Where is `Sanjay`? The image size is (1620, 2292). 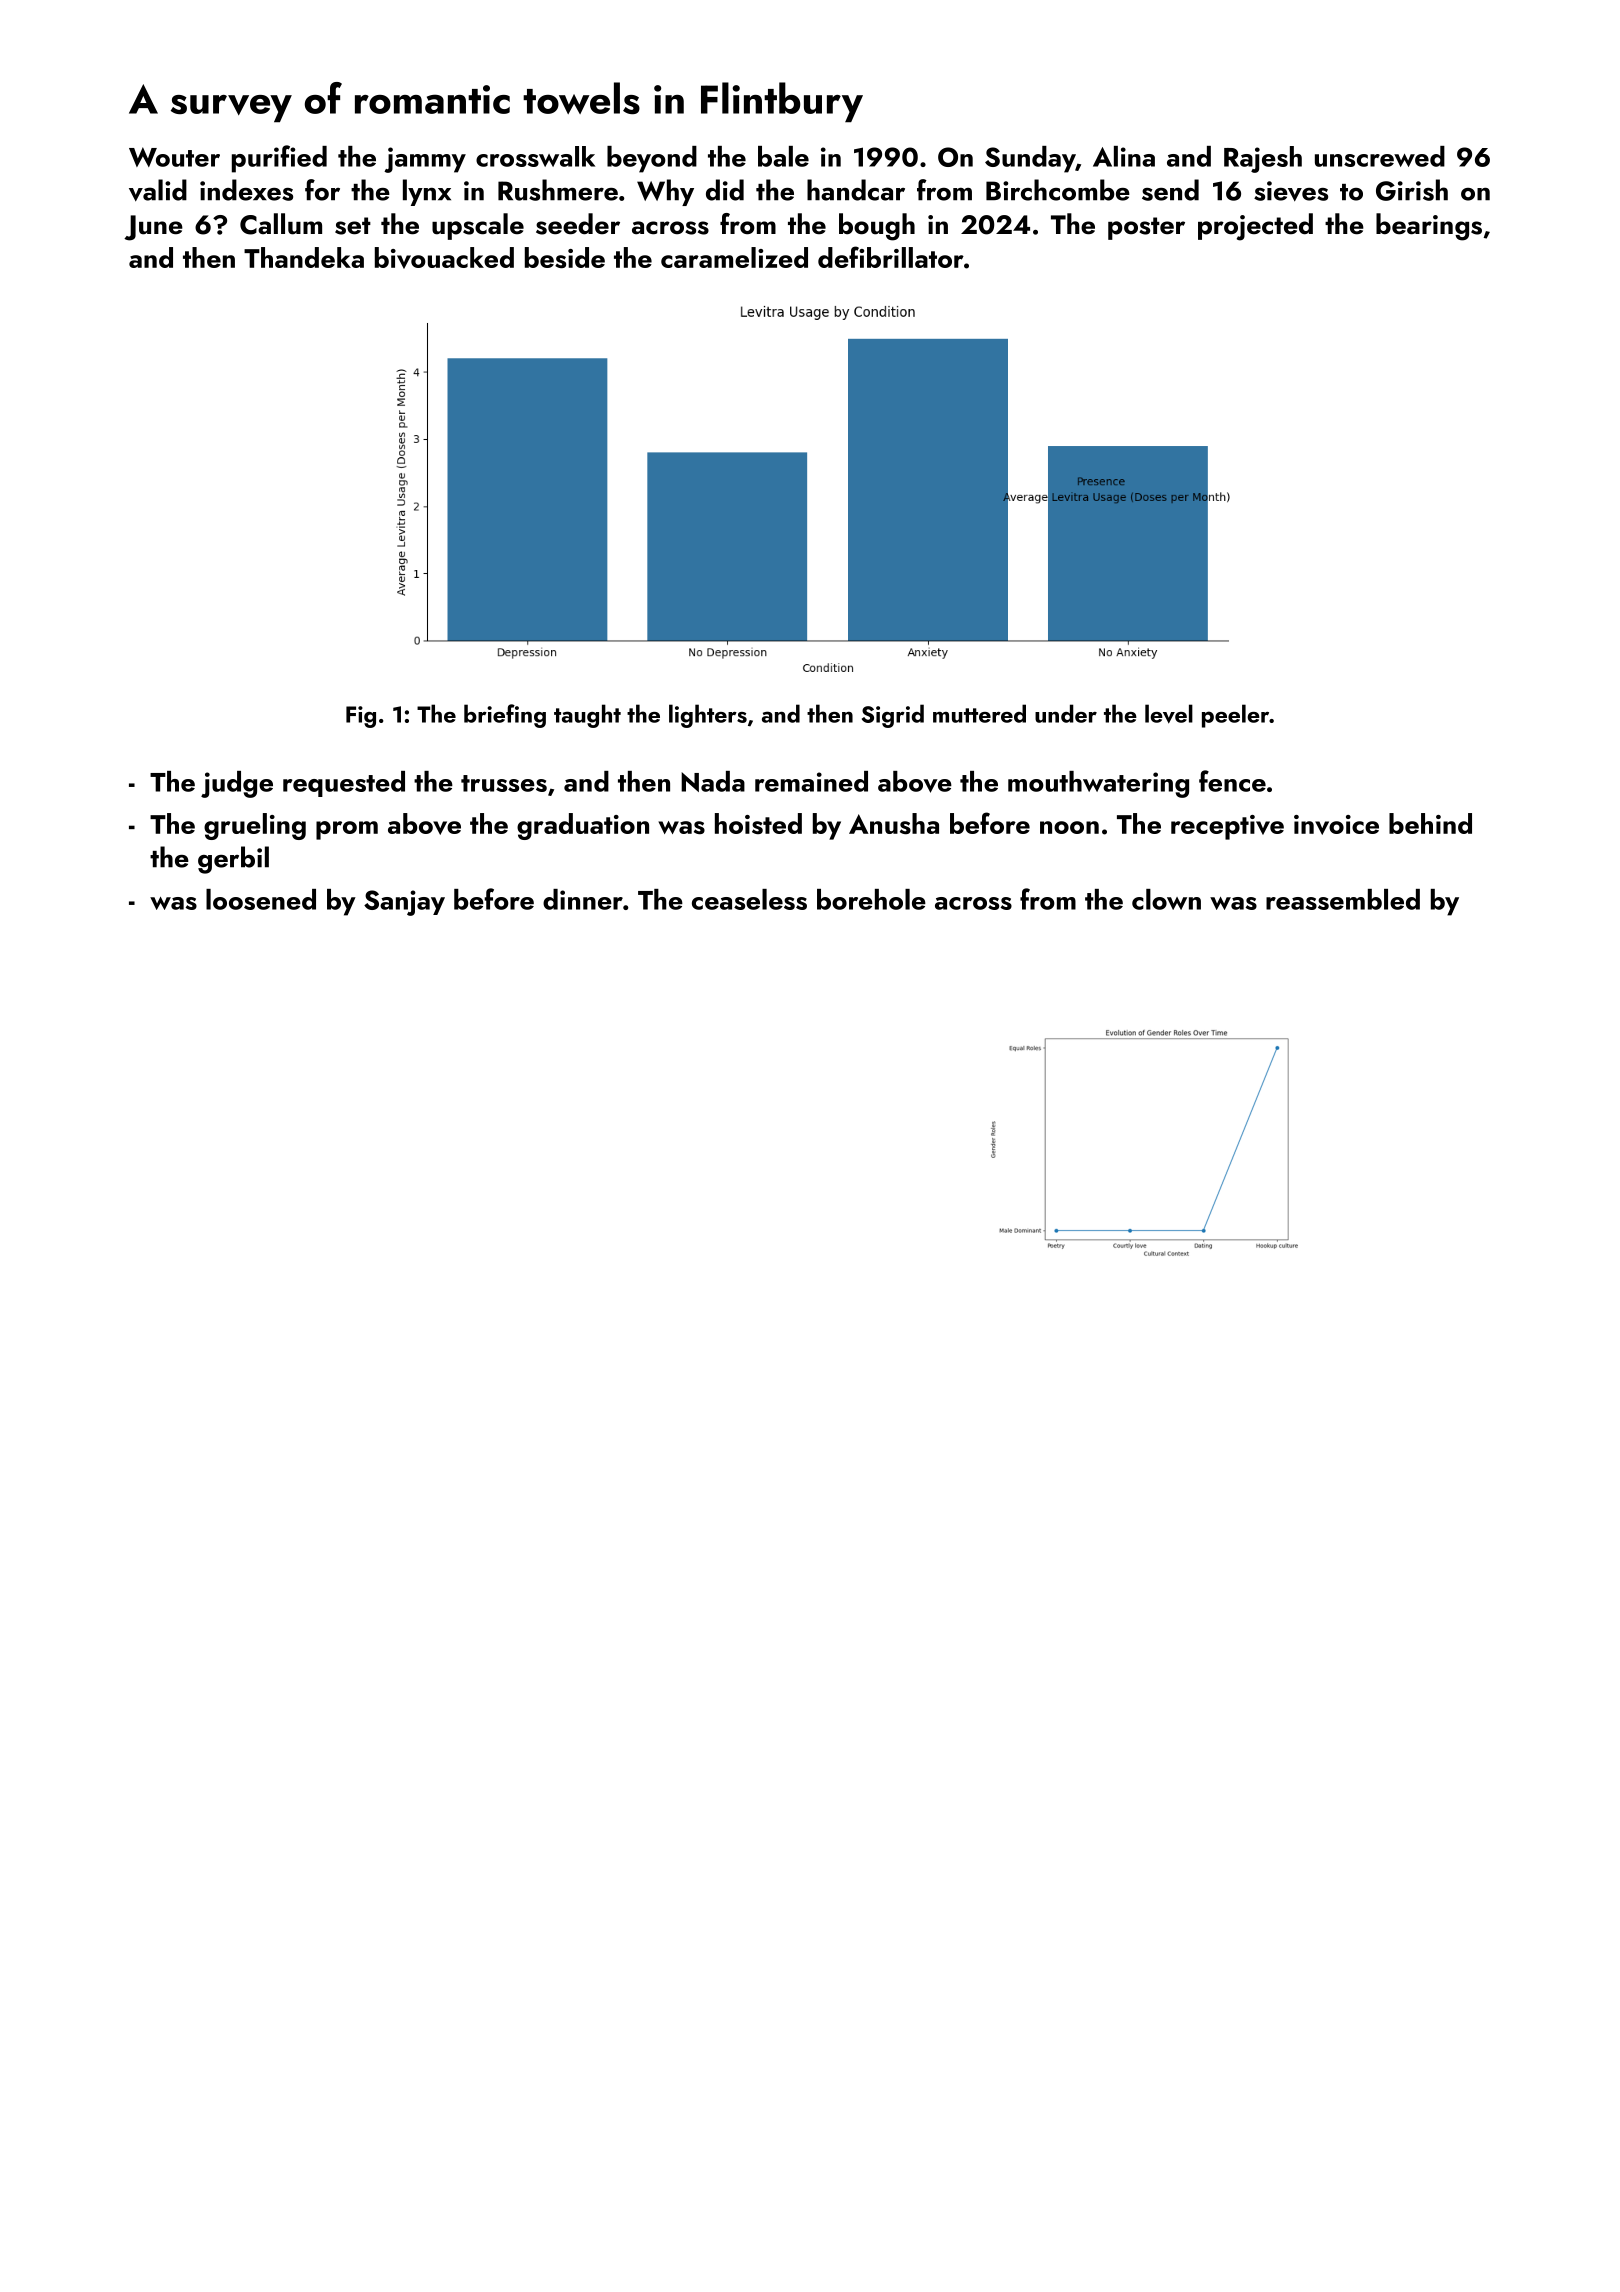 Sanjay is located at coordinates (404, 903).
